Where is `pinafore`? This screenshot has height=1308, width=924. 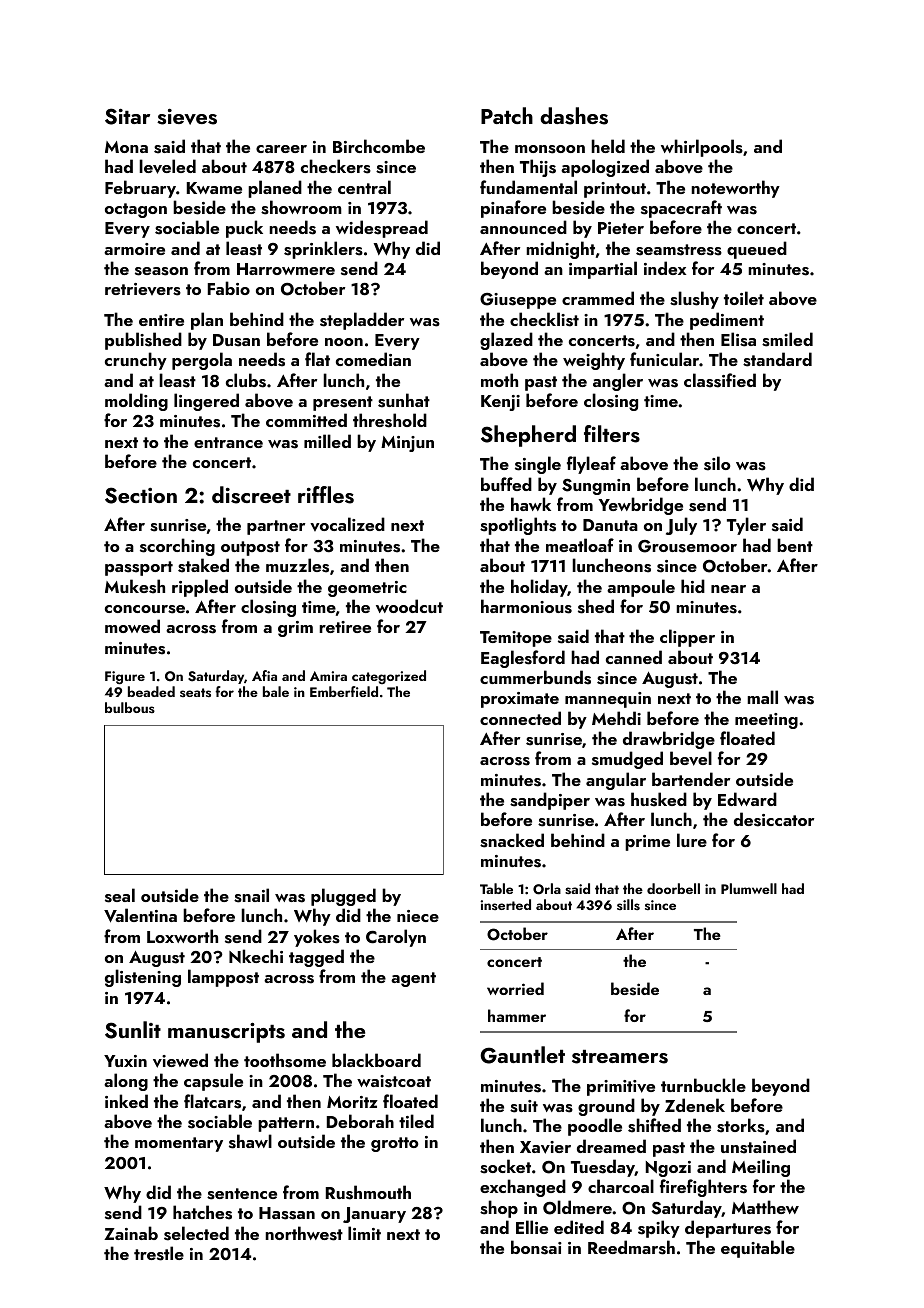
pinafore is located at coordinates (513, 209).
